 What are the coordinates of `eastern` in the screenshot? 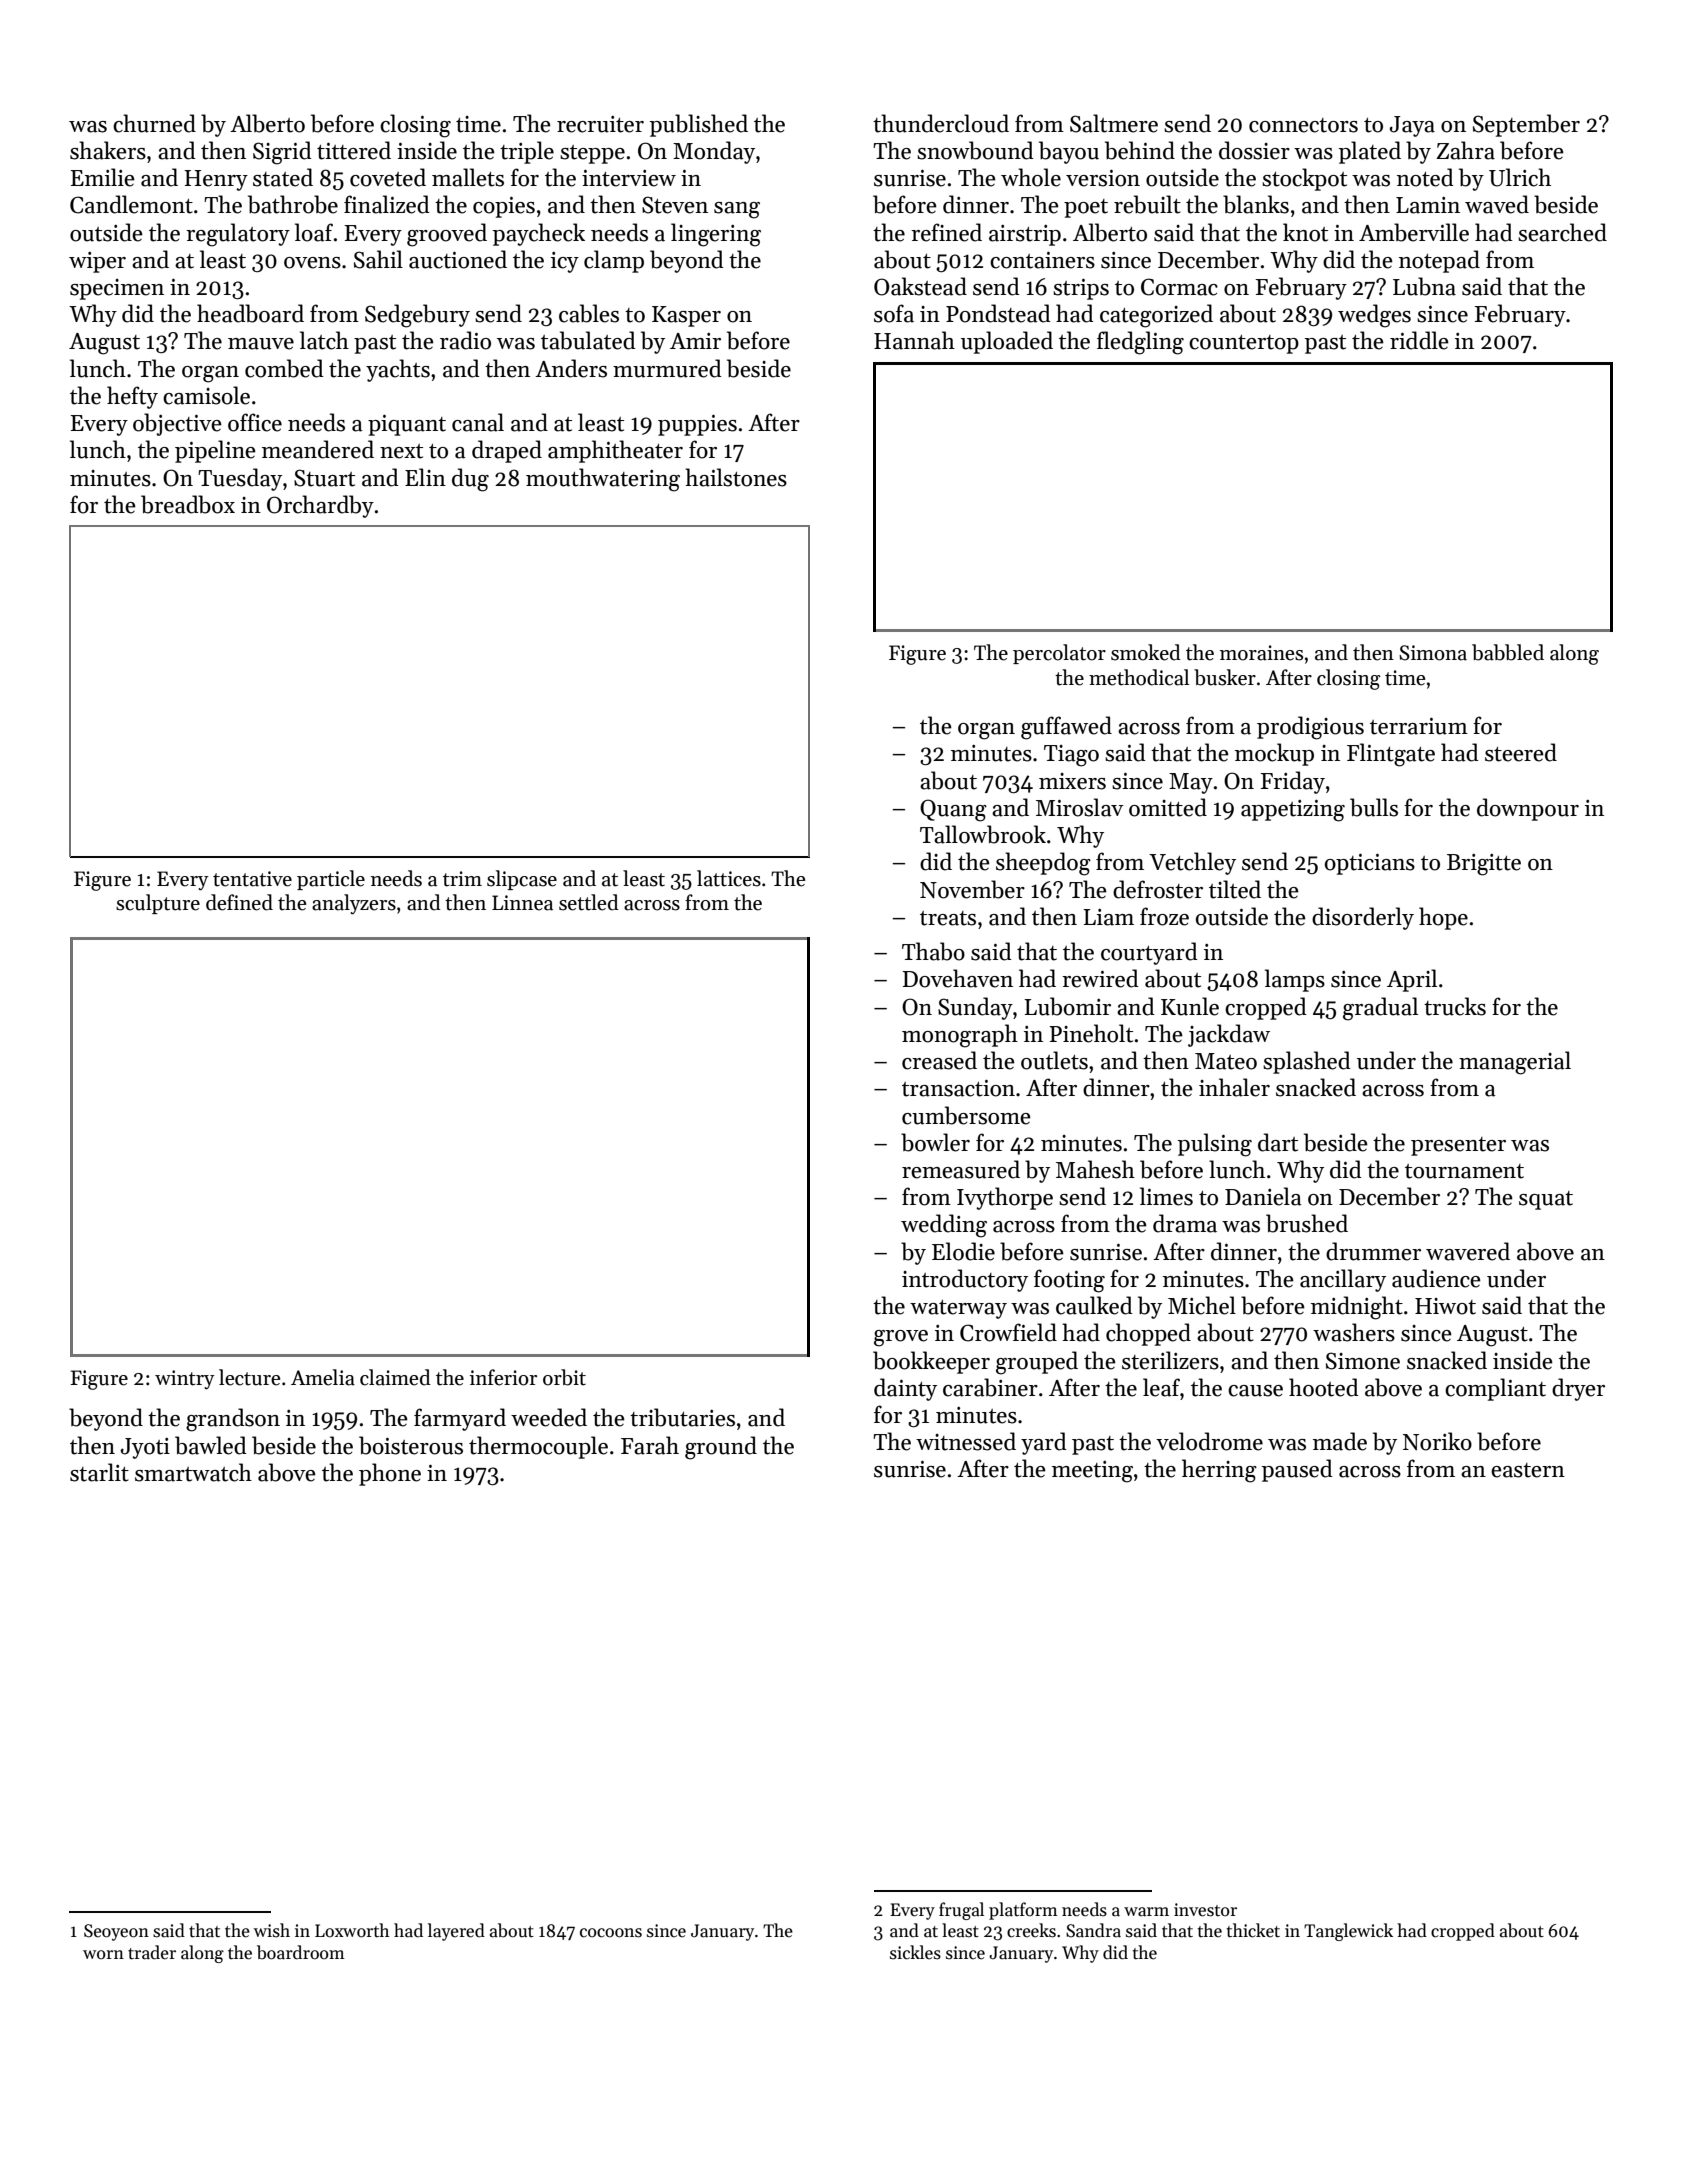 It's located at (1528, 1470).
